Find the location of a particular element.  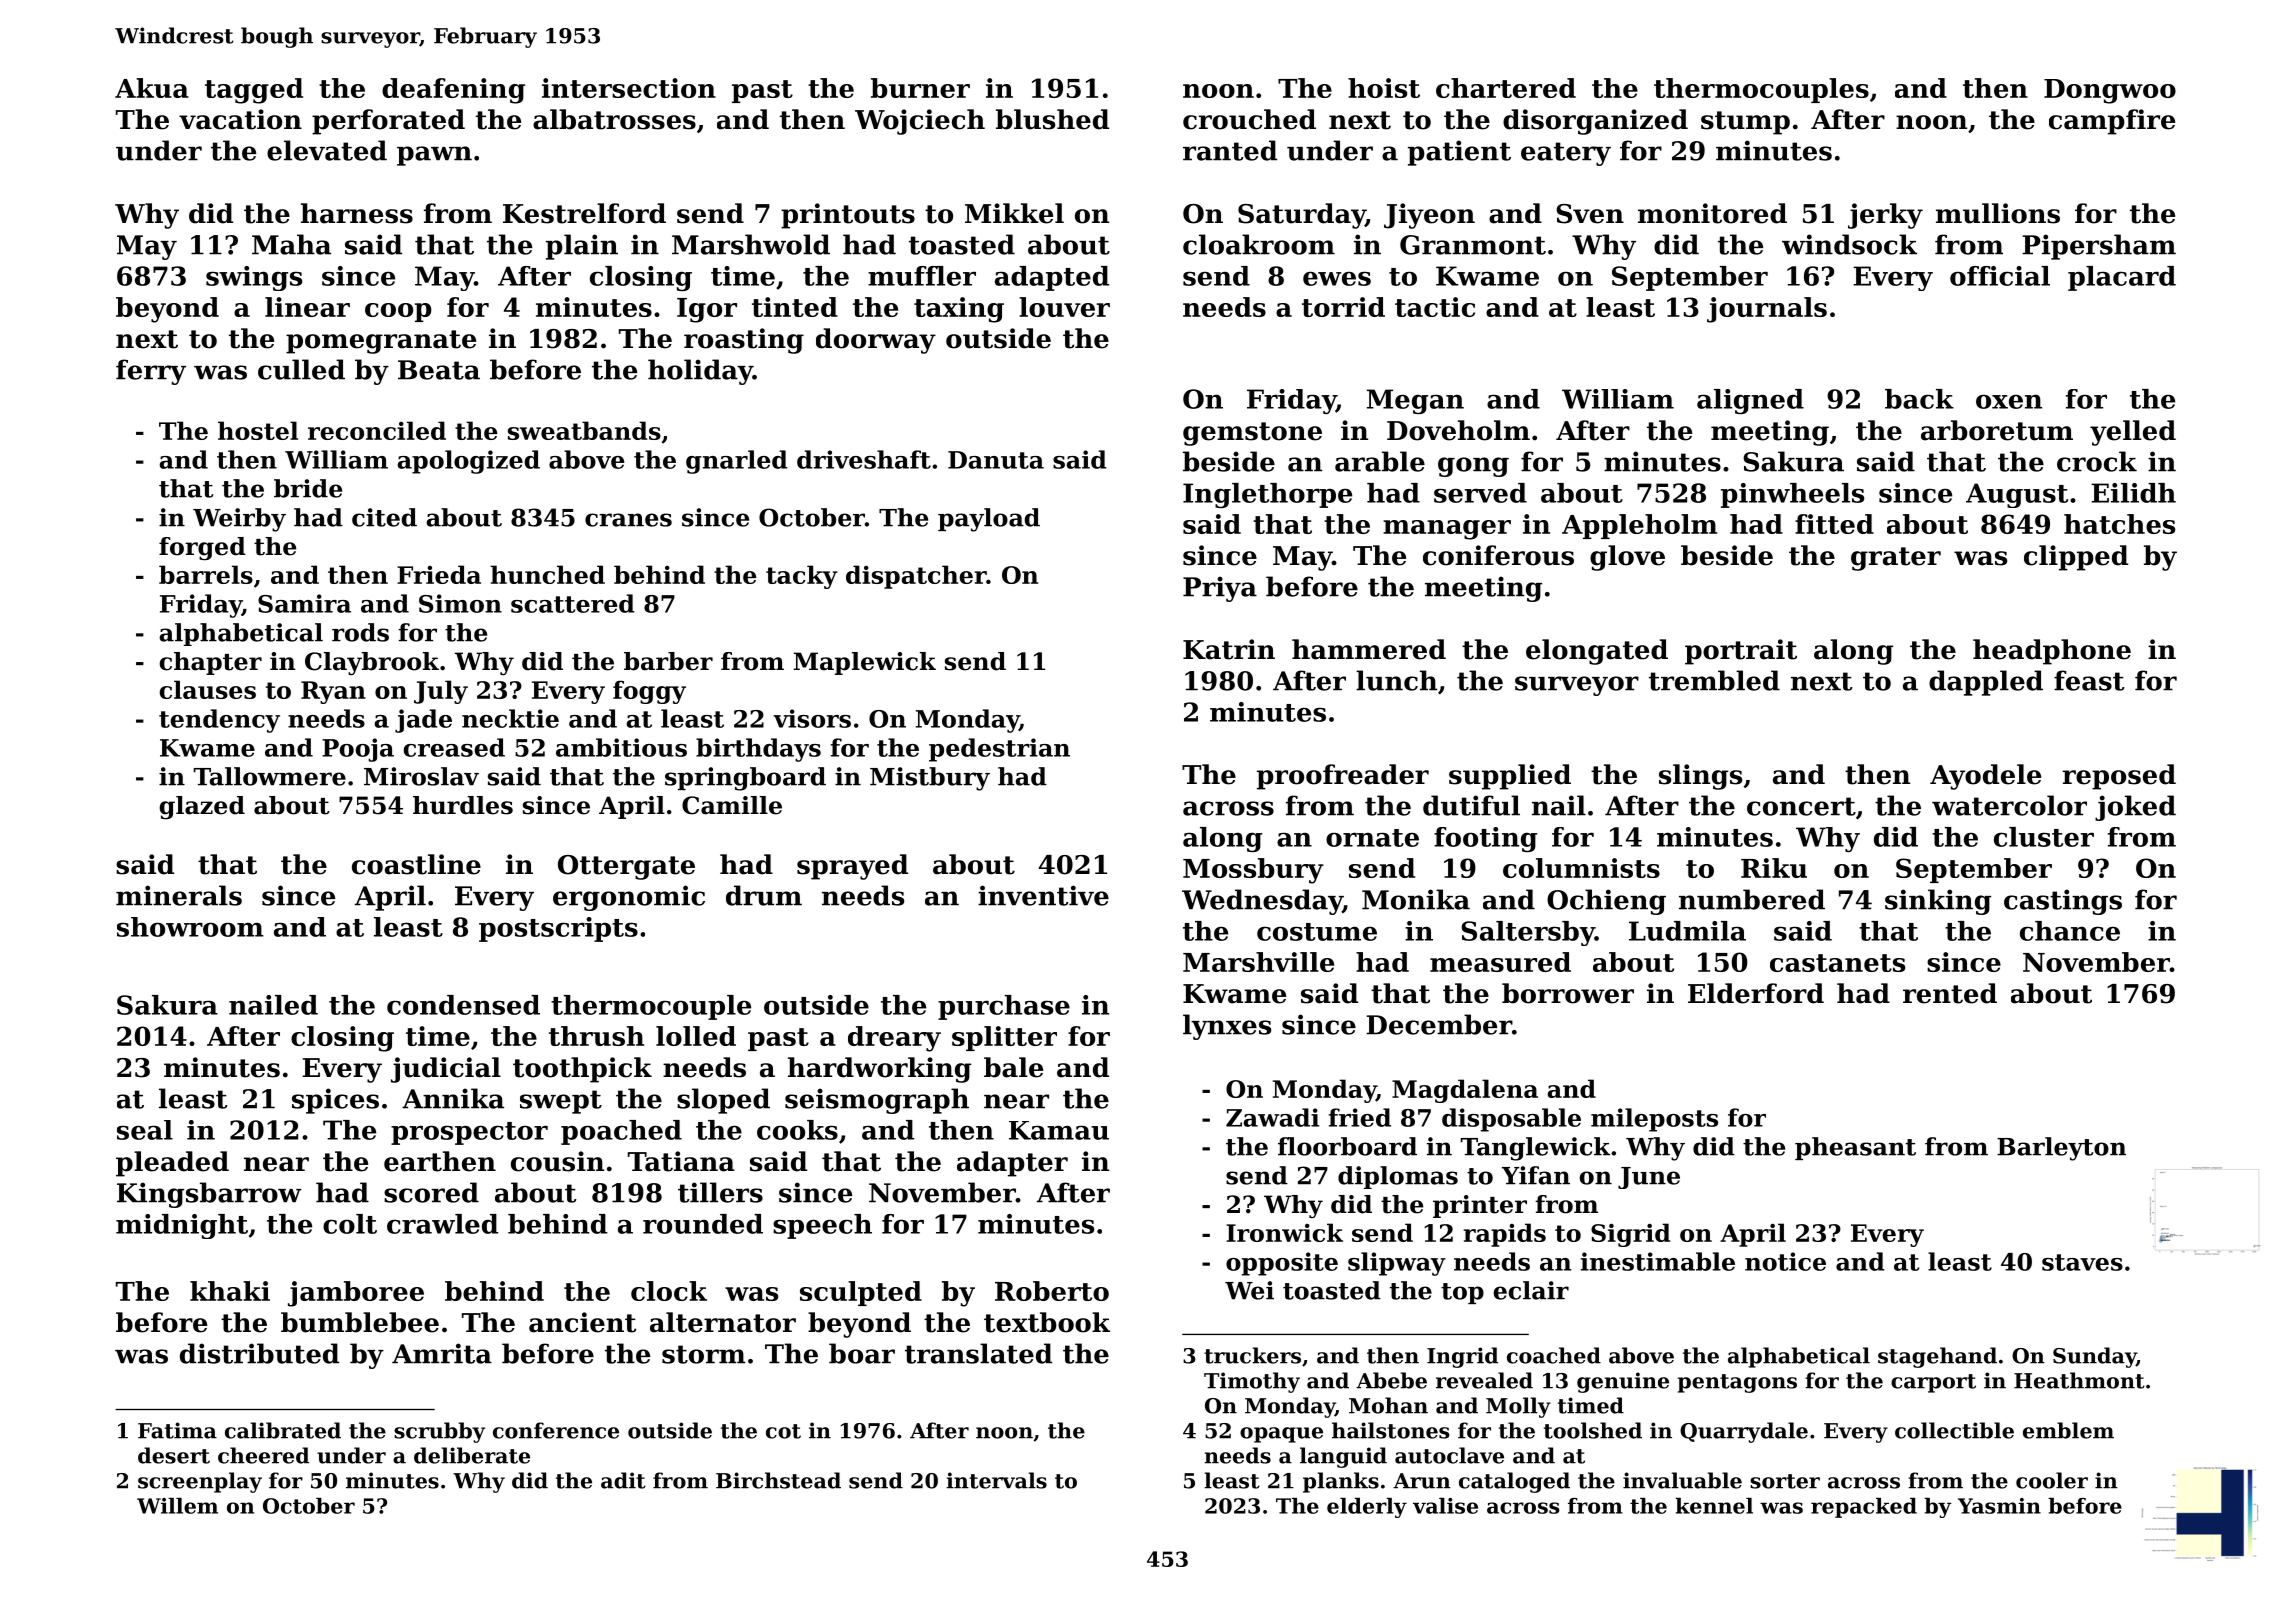

Doveholm is located at coordinates (1458, 430).
